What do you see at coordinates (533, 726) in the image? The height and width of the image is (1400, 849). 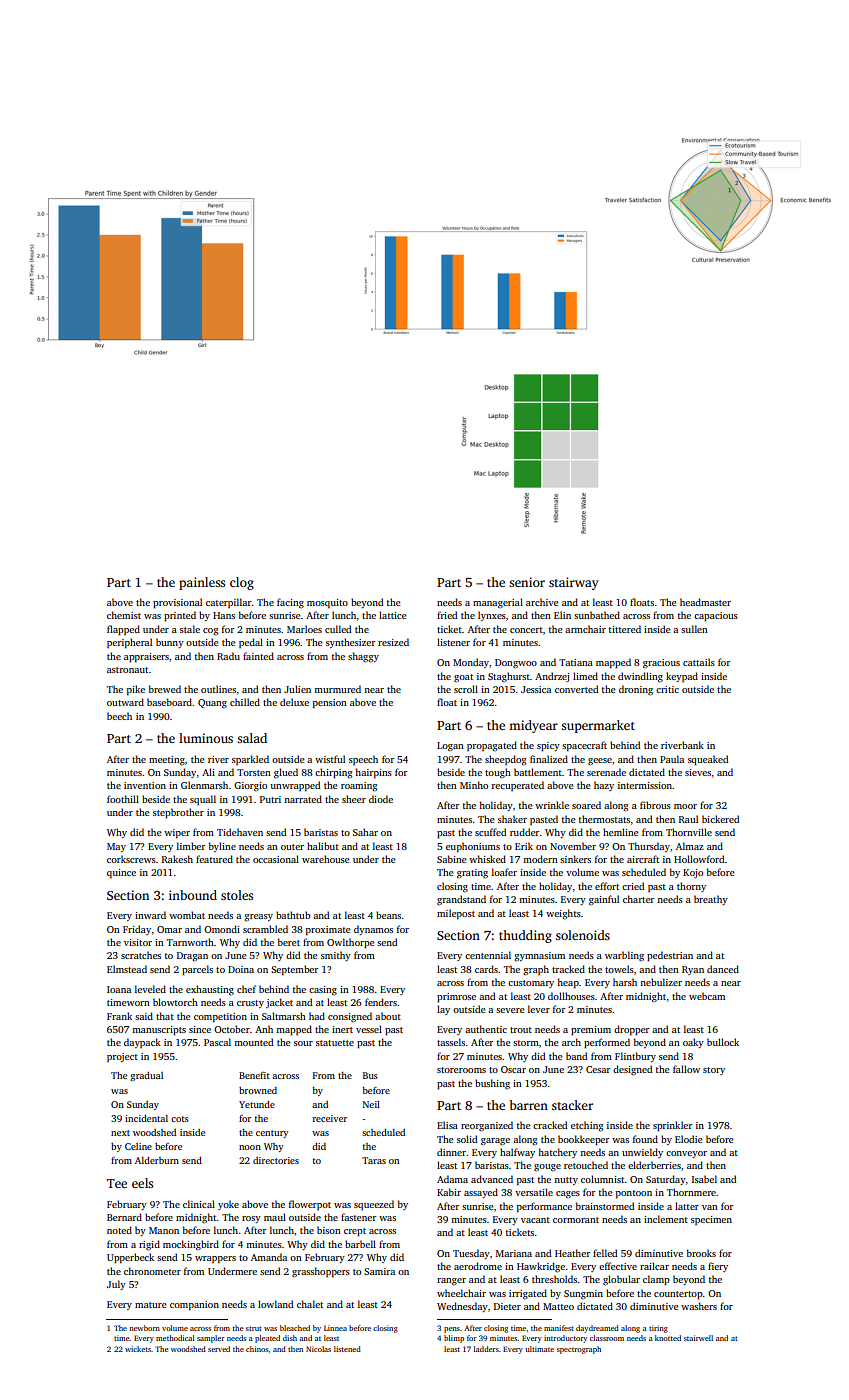 I see `midyear` at bounding box center [533, 726].
